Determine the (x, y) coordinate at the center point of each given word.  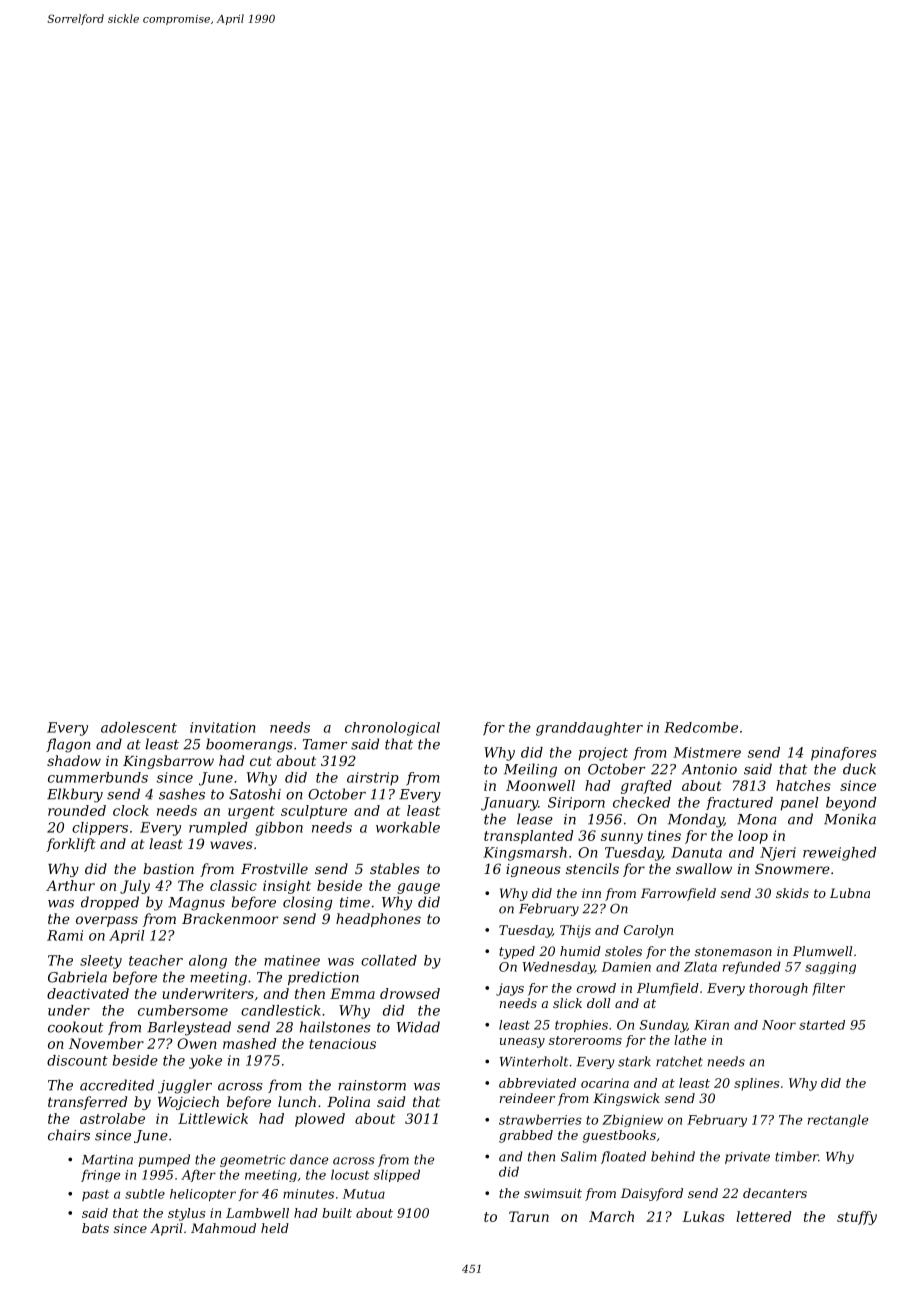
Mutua (364, 1194)
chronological (392, 729)
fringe (100, 1176)
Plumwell (822, 951)
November (106, 1043)
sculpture (314, 812)
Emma (352, 993)
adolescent (139, 727)
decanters (775, 1193)
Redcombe (701, 727)
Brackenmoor (230, 918)
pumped (164, 1160)
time (355, 902)
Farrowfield (678, 894)
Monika (850, 819)
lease (535, 819)
